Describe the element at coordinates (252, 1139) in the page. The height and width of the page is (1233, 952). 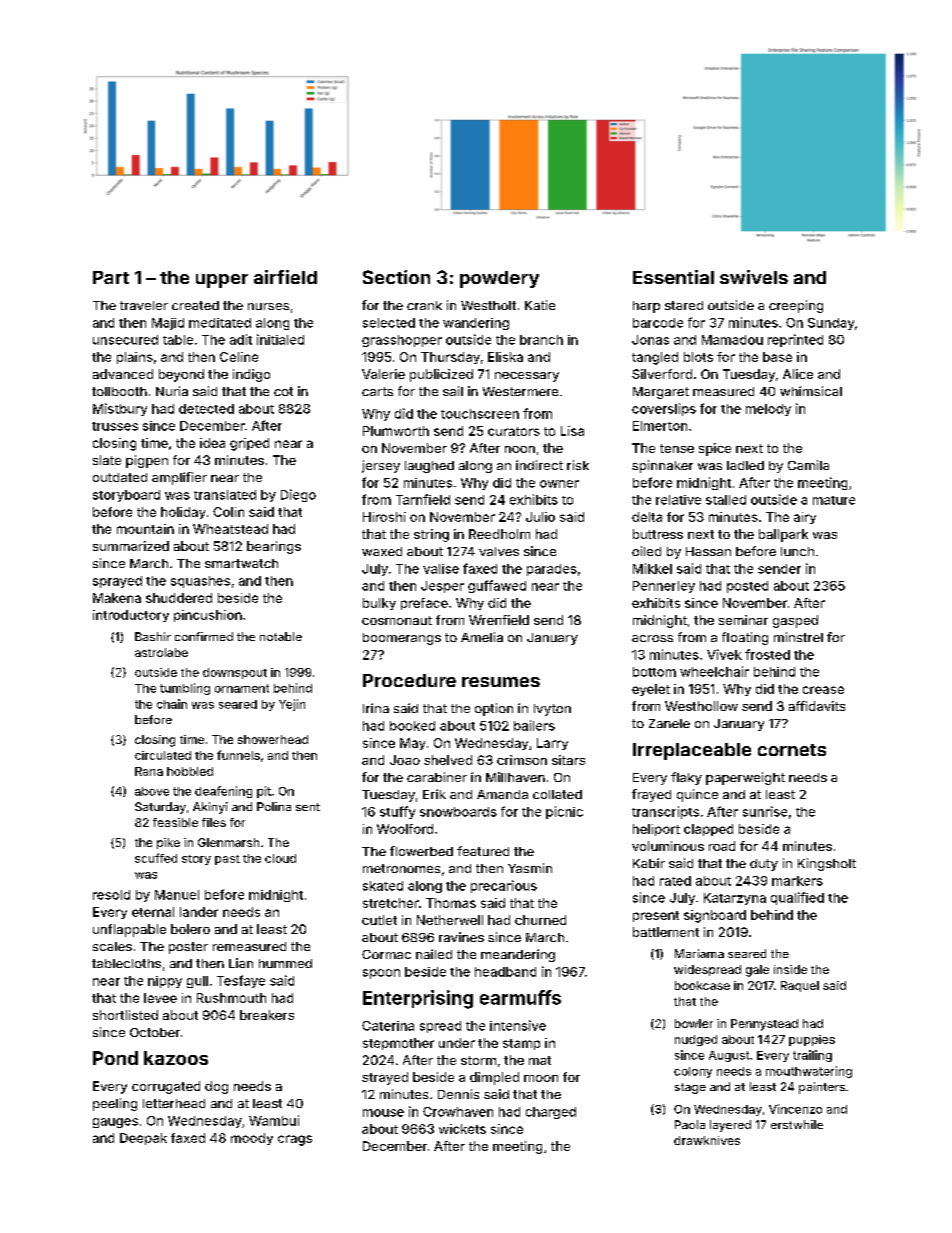
I see `moody` at that location.
